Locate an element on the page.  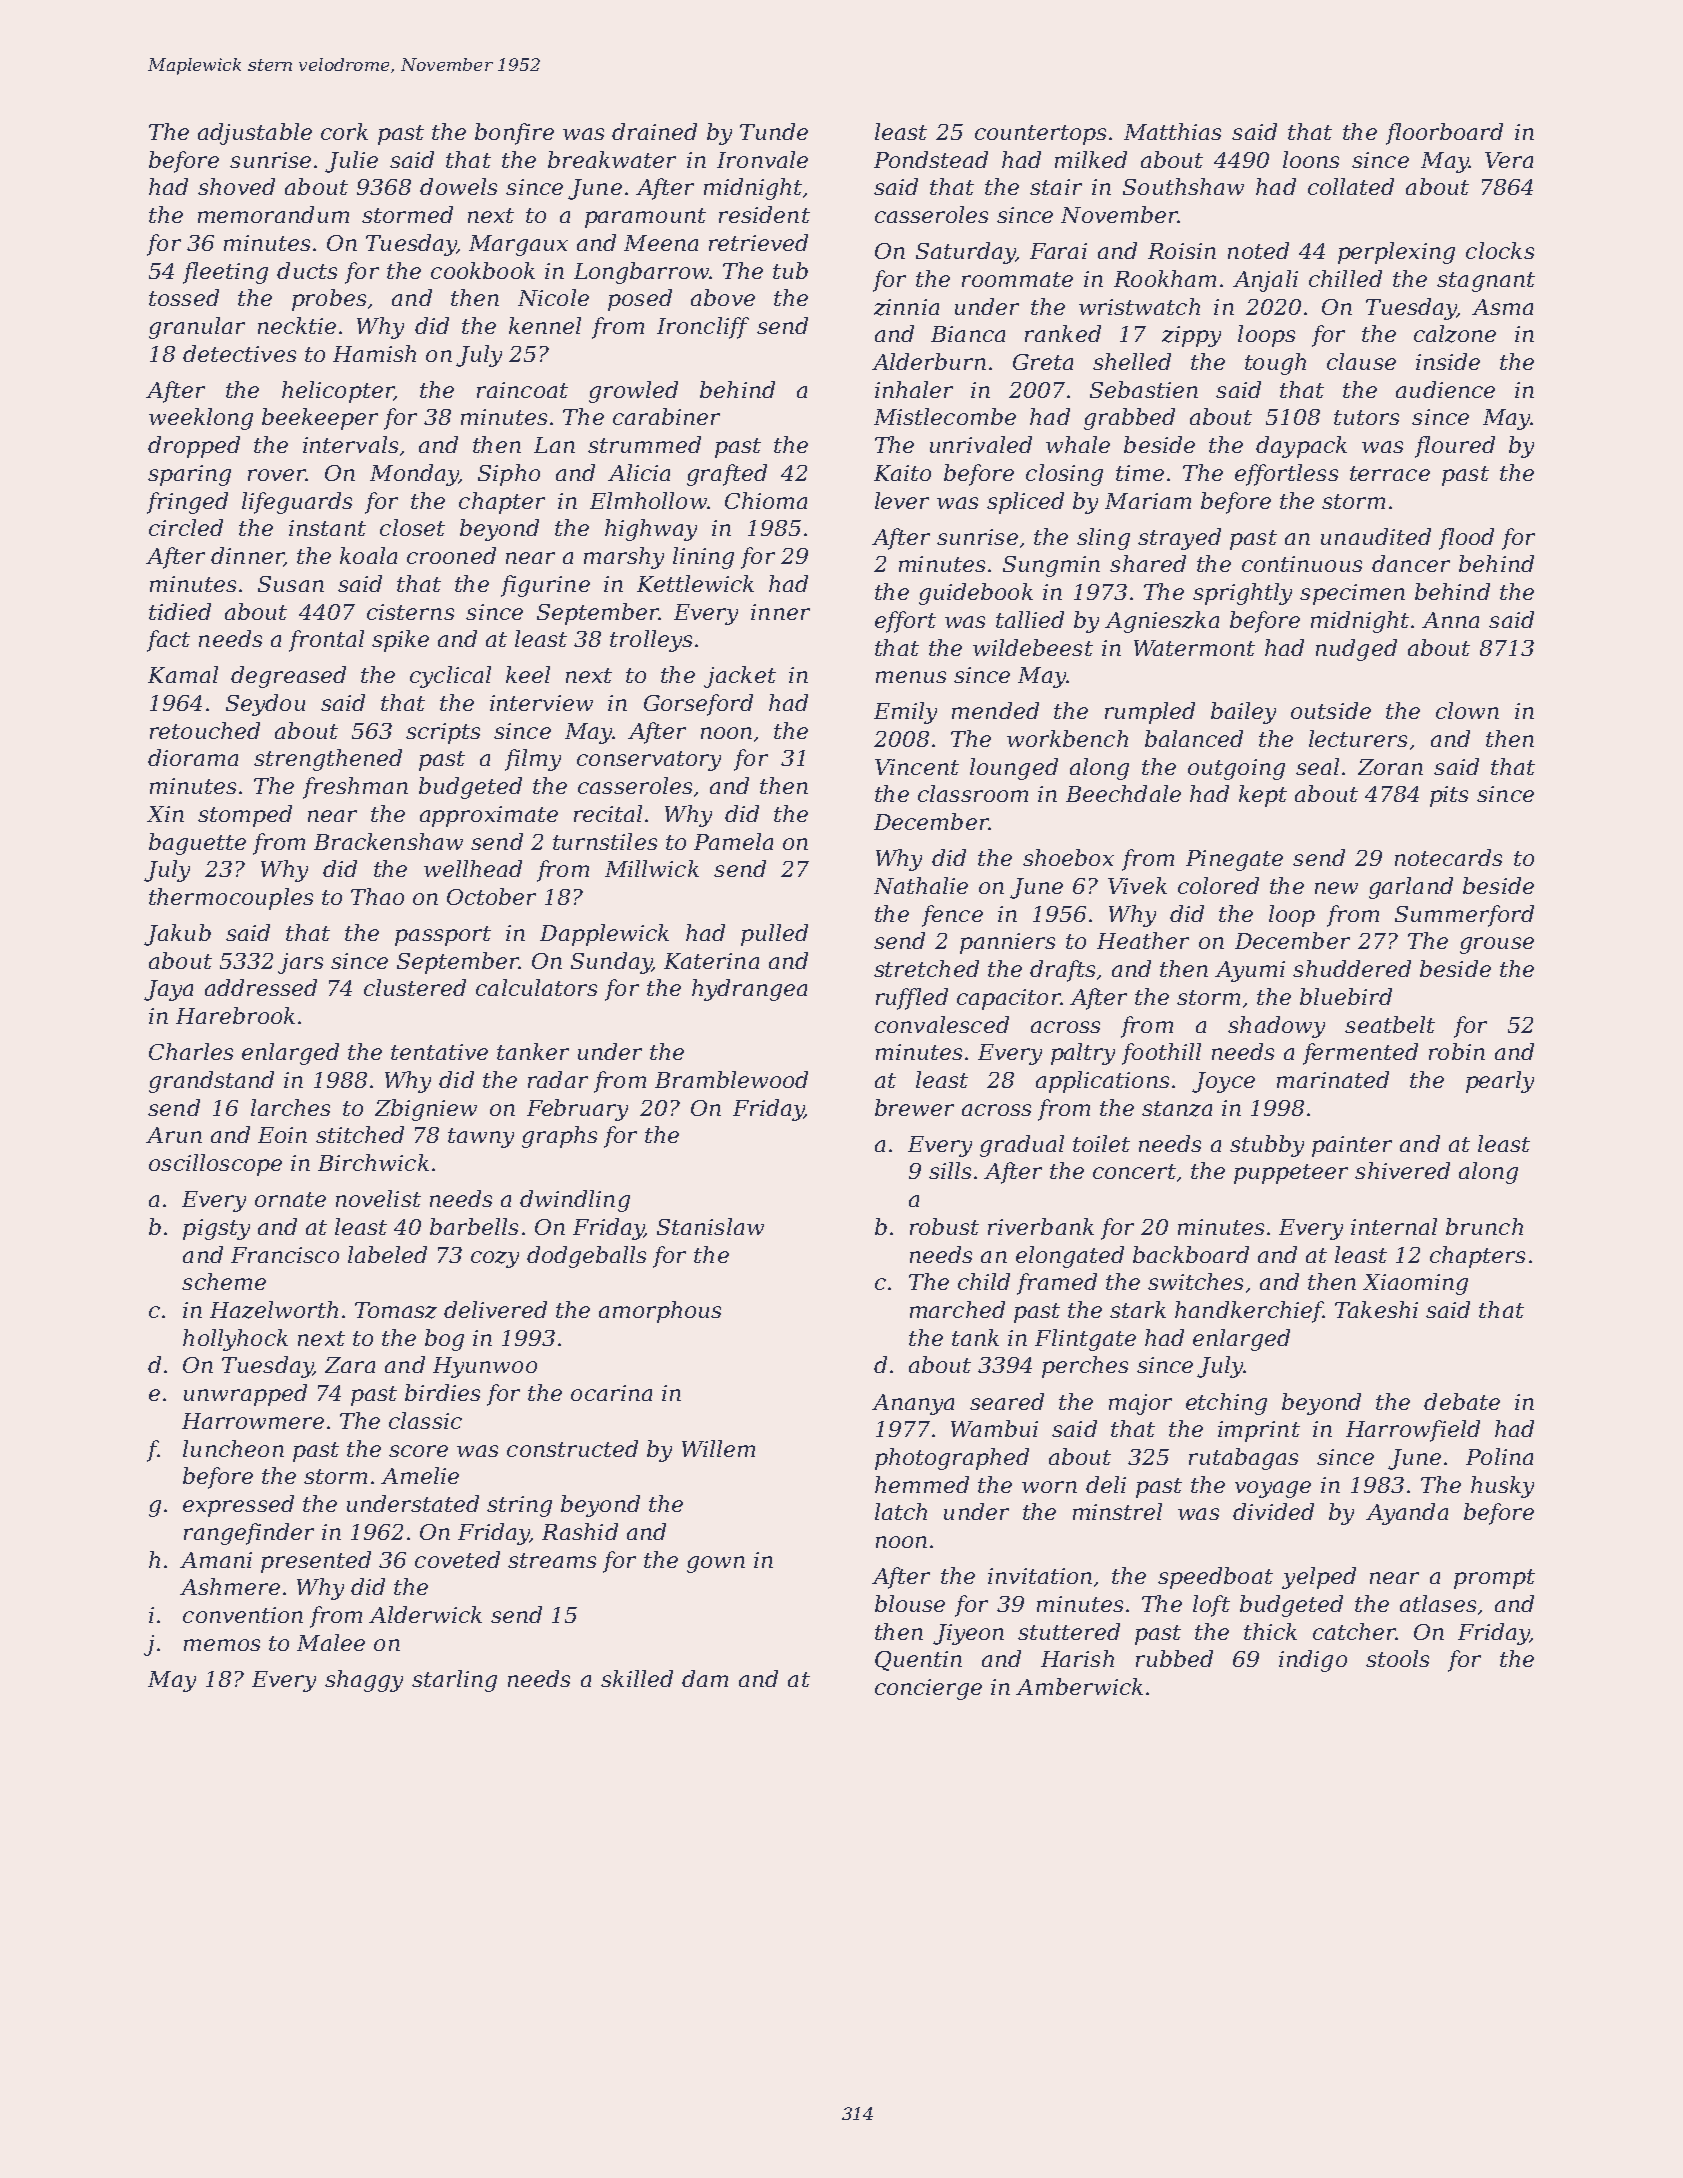
Amberwick is located at coordinates (1079, 1686).
